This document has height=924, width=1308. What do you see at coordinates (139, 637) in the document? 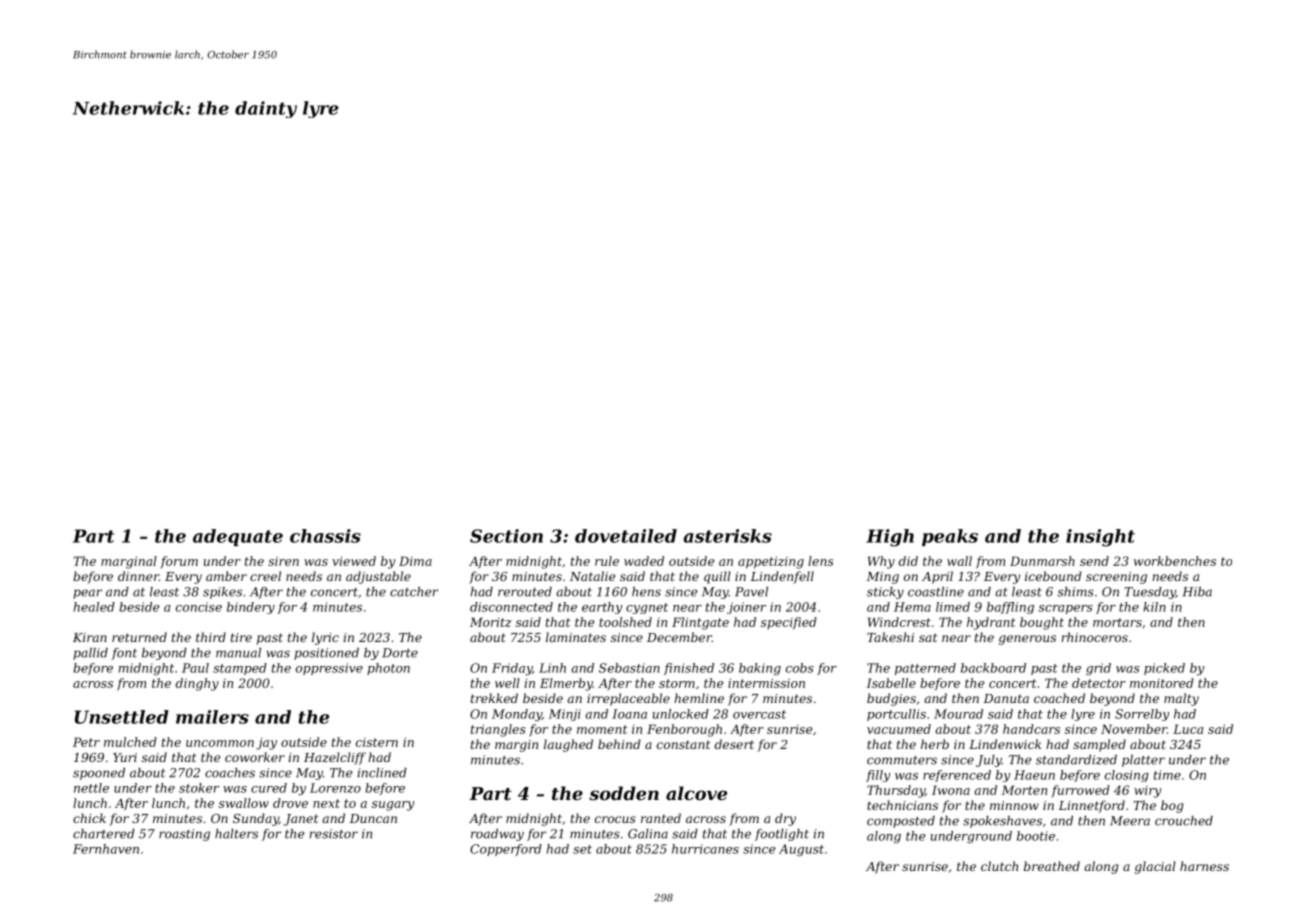
I see `returned` at bounding box center [139, 637].
